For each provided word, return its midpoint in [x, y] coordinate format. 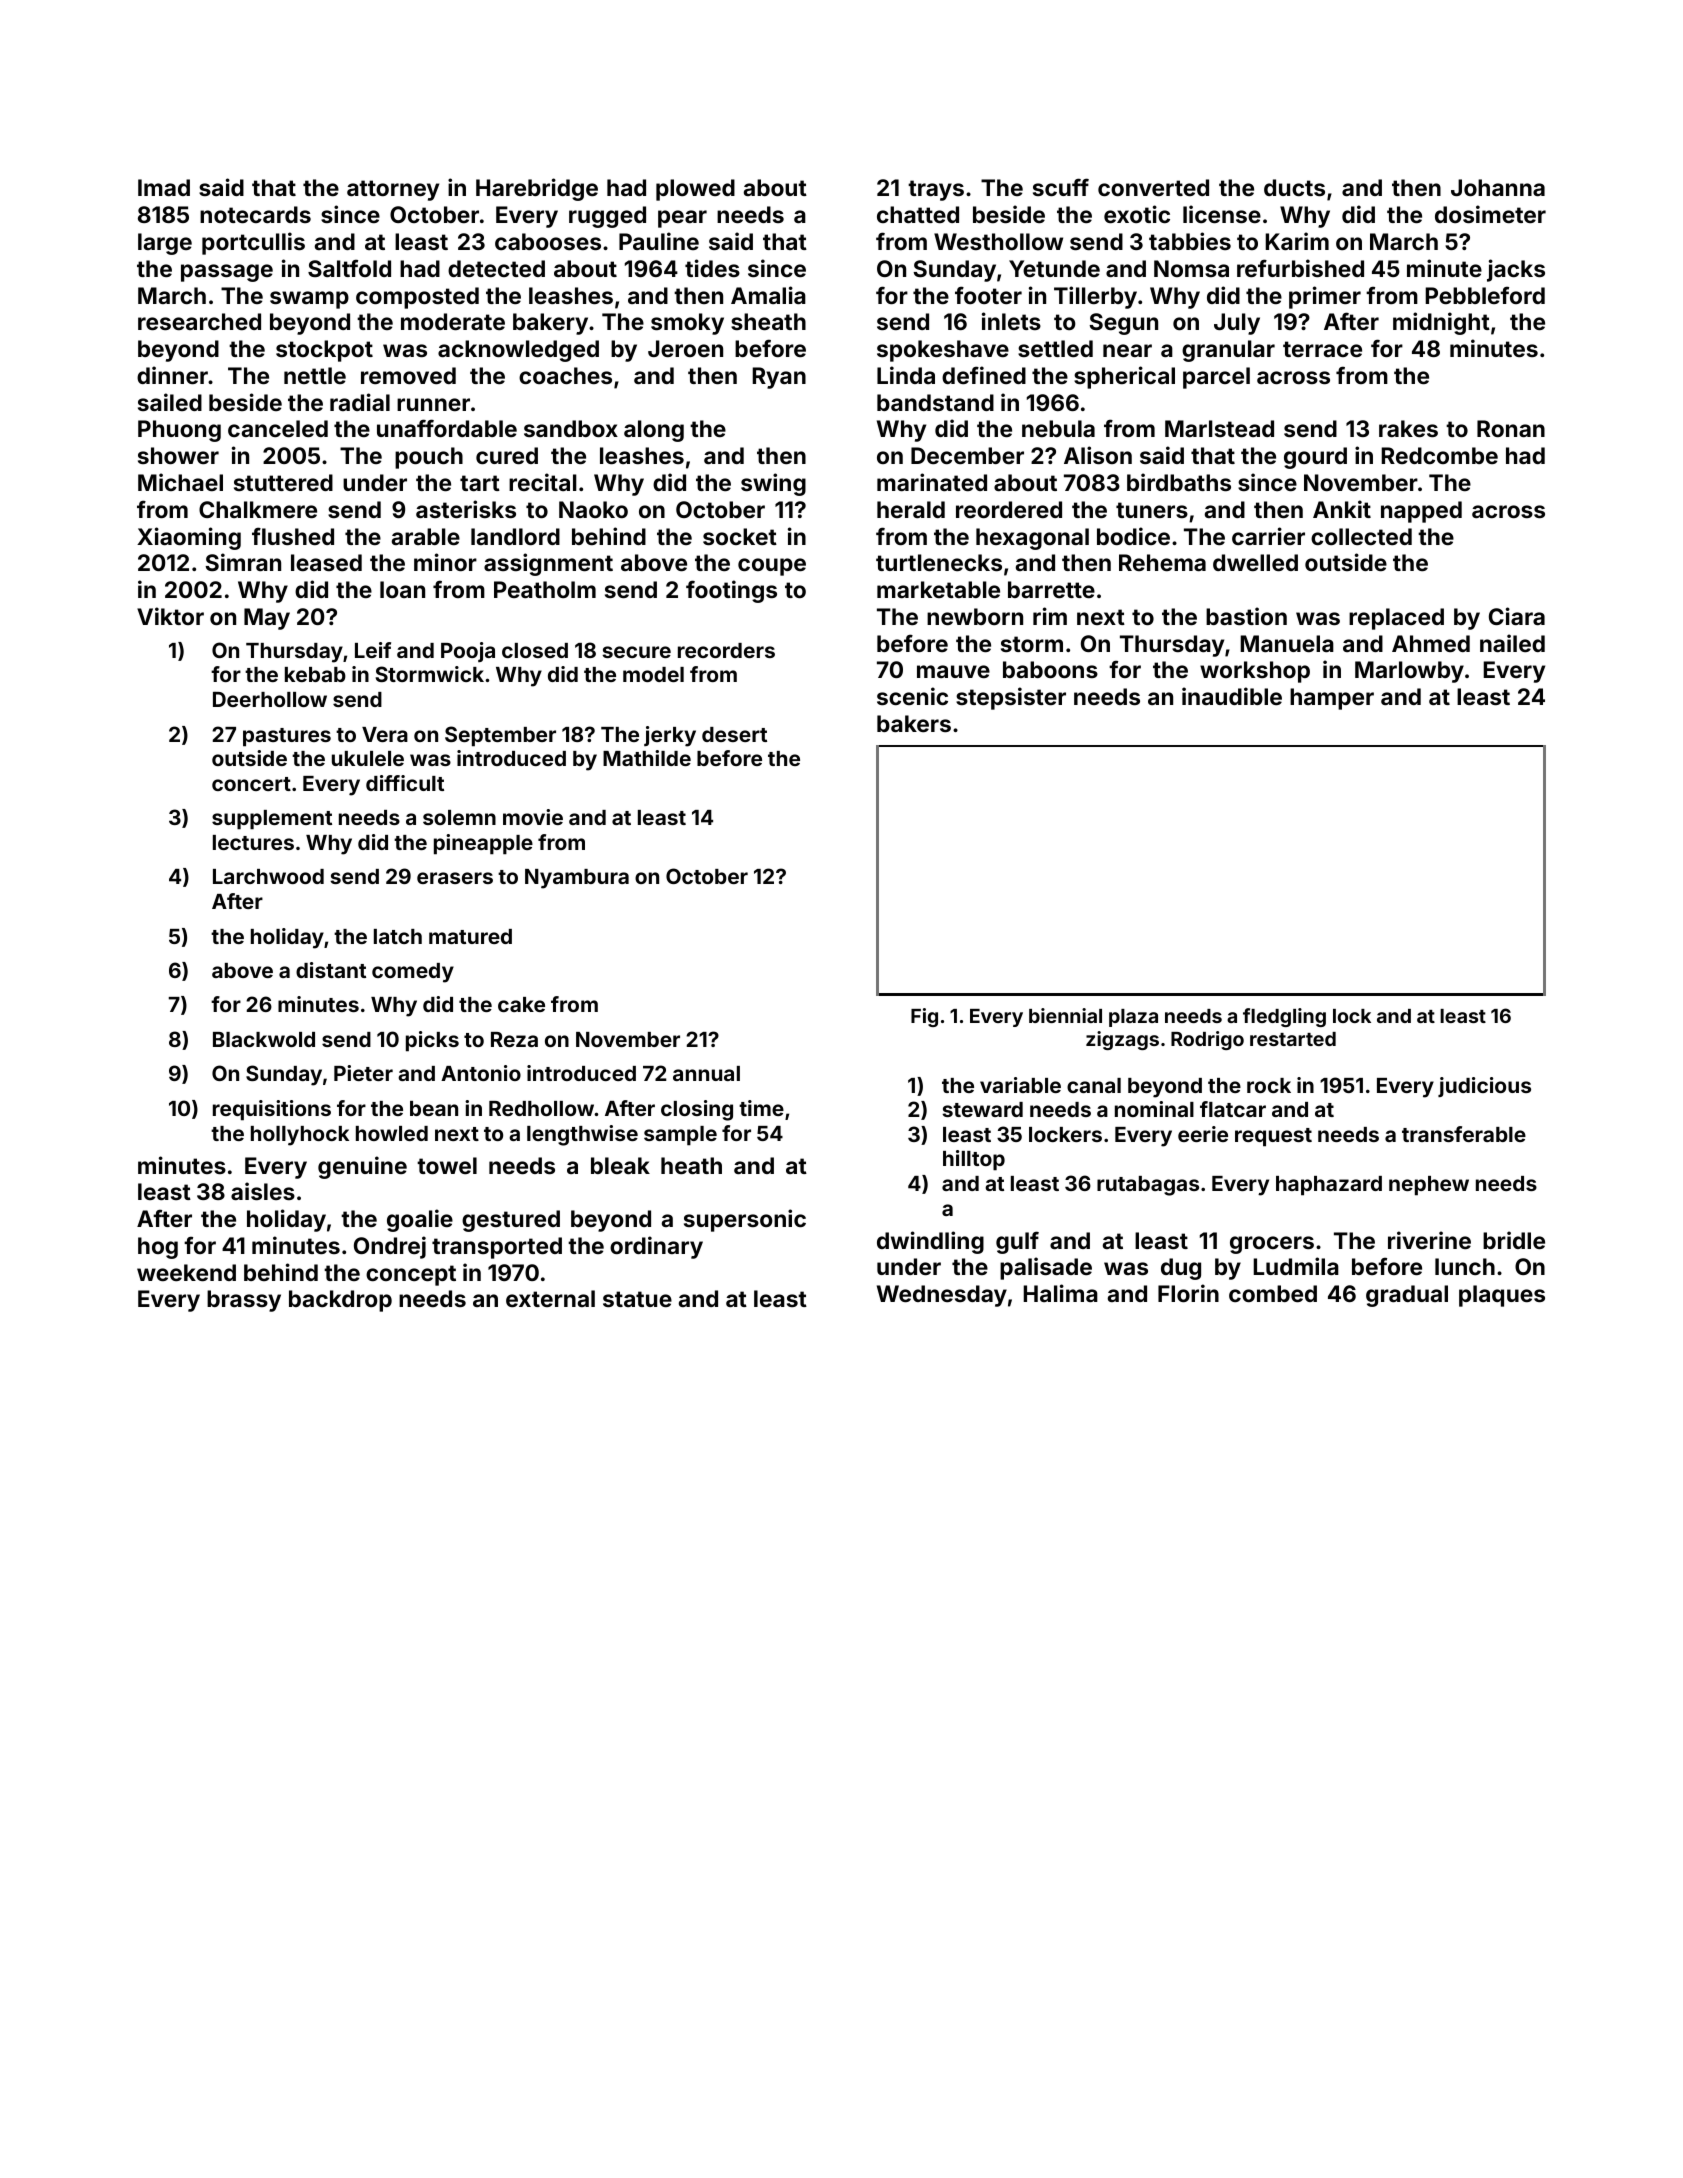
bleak [620, 1165]
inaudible [1232, 696]
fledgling [1284, 1017]
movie [533, 817]
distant [331, 970]
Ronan [1511, 428]
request [1273, 1137]
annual [706, 1073]
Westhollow [998, 241]
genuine [362, 1167]
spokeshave [943, 351]
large [165, 244]
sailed [170, 402]
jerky [670, 736]
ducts [1294, 187]
